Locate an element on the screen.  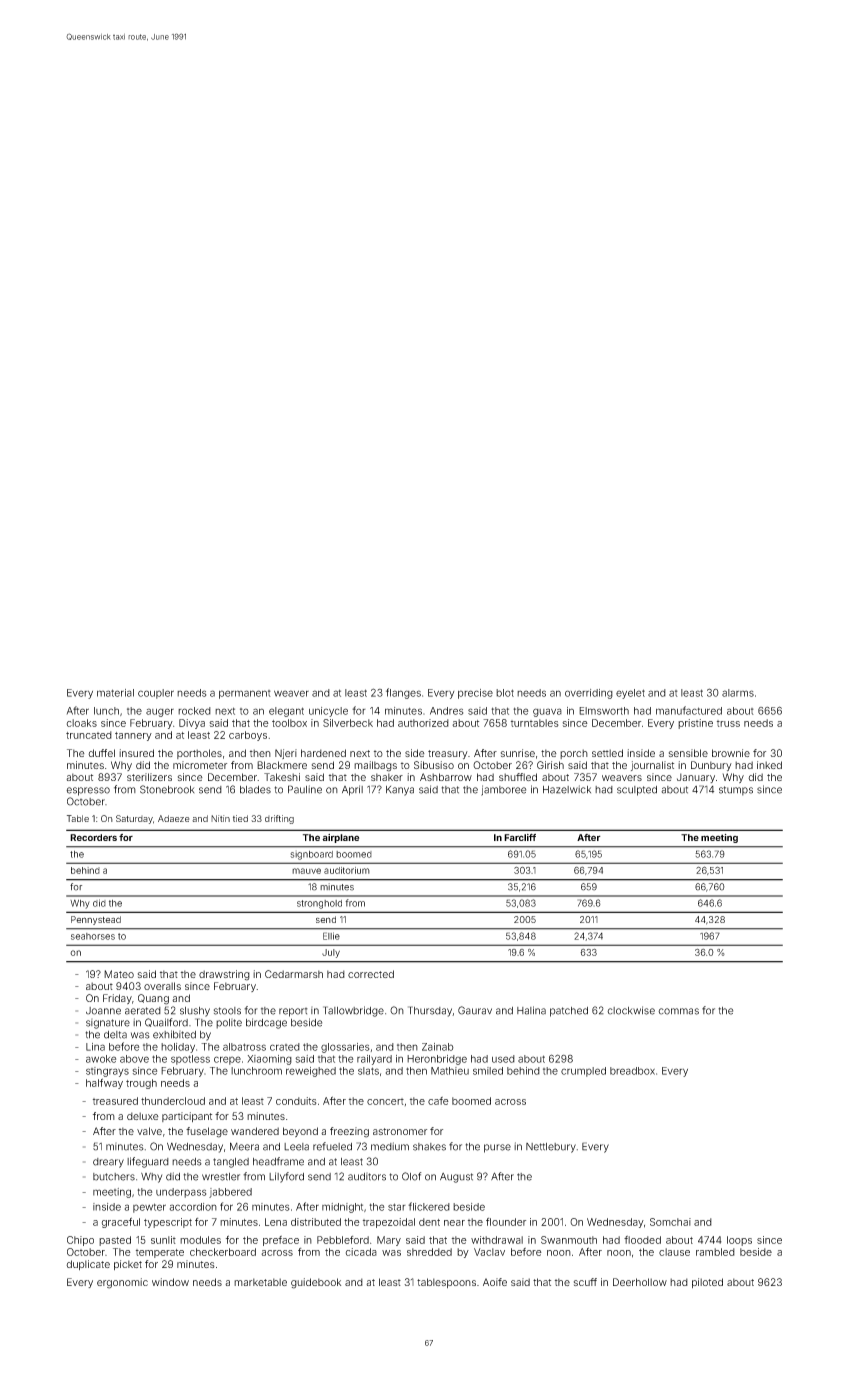
breadbox is located at coordinates (632, 1071).
